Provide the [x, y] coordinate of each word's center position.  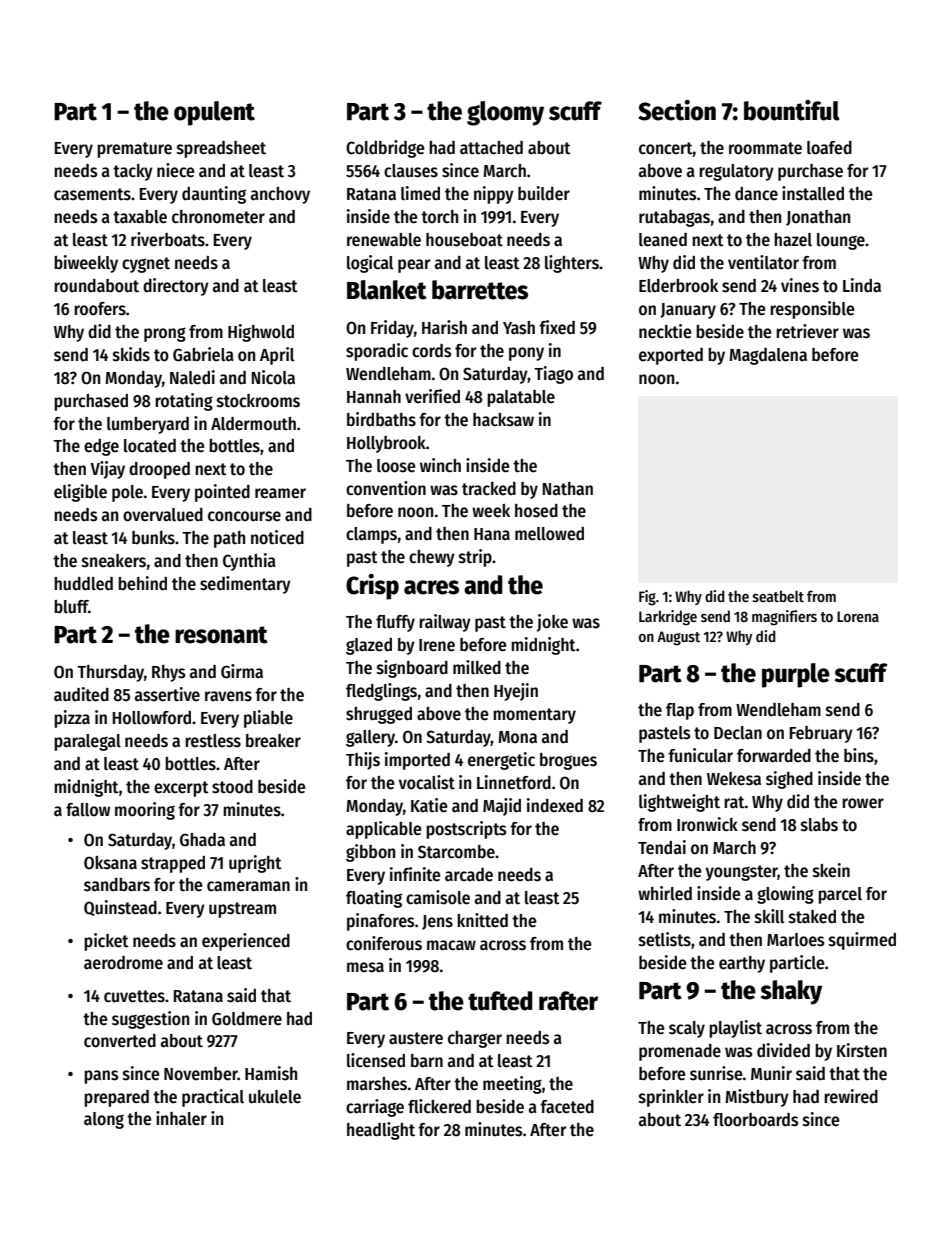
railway [445, 623]
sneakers [114, 561]
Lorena [858, 616]
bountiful [792, 110]
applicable [384, 830]
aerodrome [123, 963]
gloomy [505, 113]
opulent [214, 113]
